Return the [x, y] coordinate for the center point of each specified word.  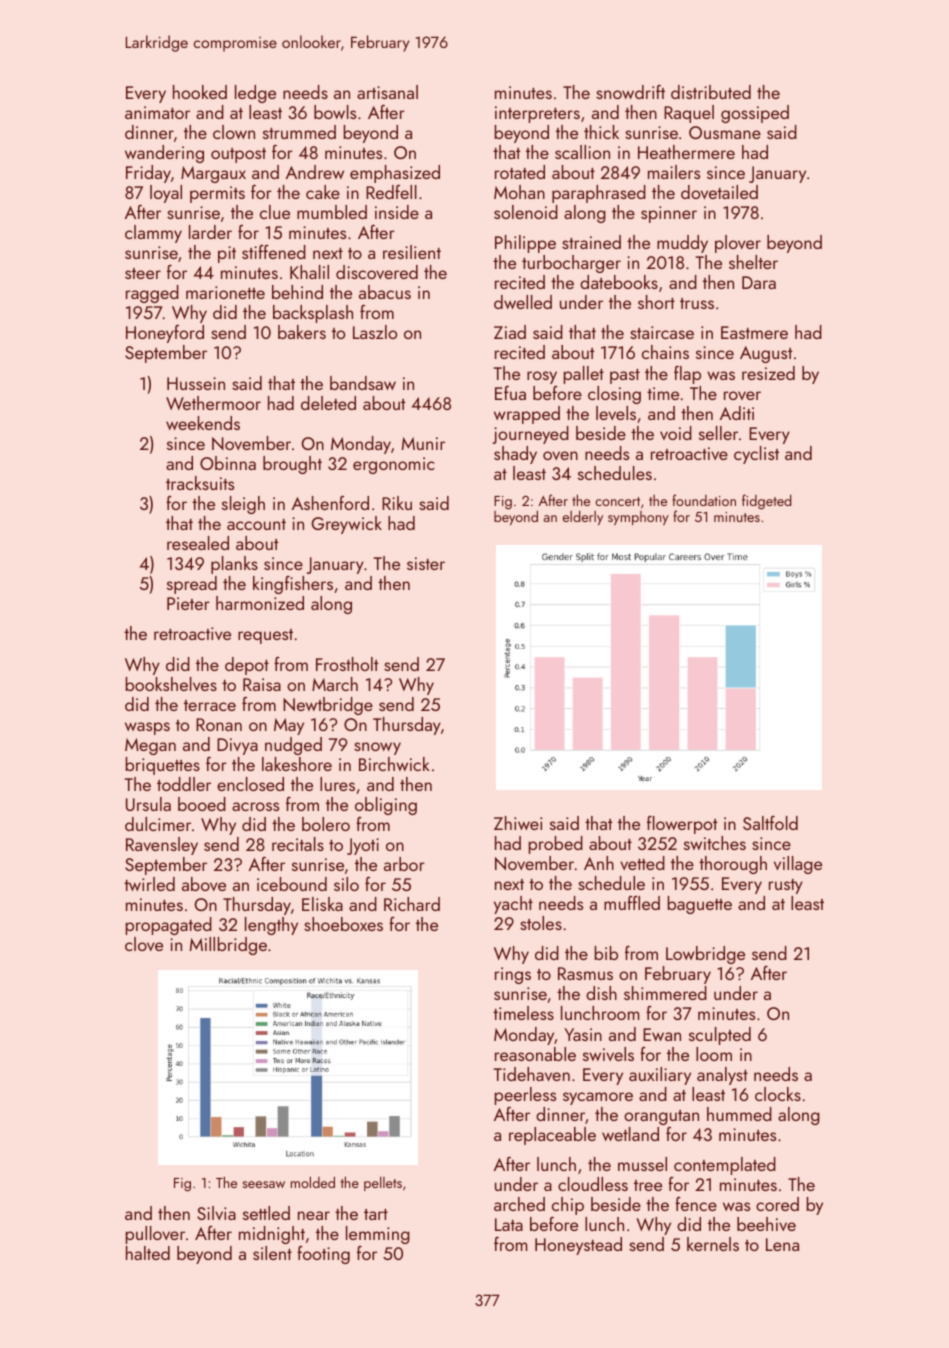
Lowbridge [705, 955]
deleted [328, 403]
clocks [778, 1094]
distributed [711, 92]
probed [556, 845]
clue [275, 212]
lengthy [271, 926]
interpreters [537, 114]
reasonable [535, 1054]
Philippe [525, 244]
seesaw [263, 1184]
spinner [669, 214]
